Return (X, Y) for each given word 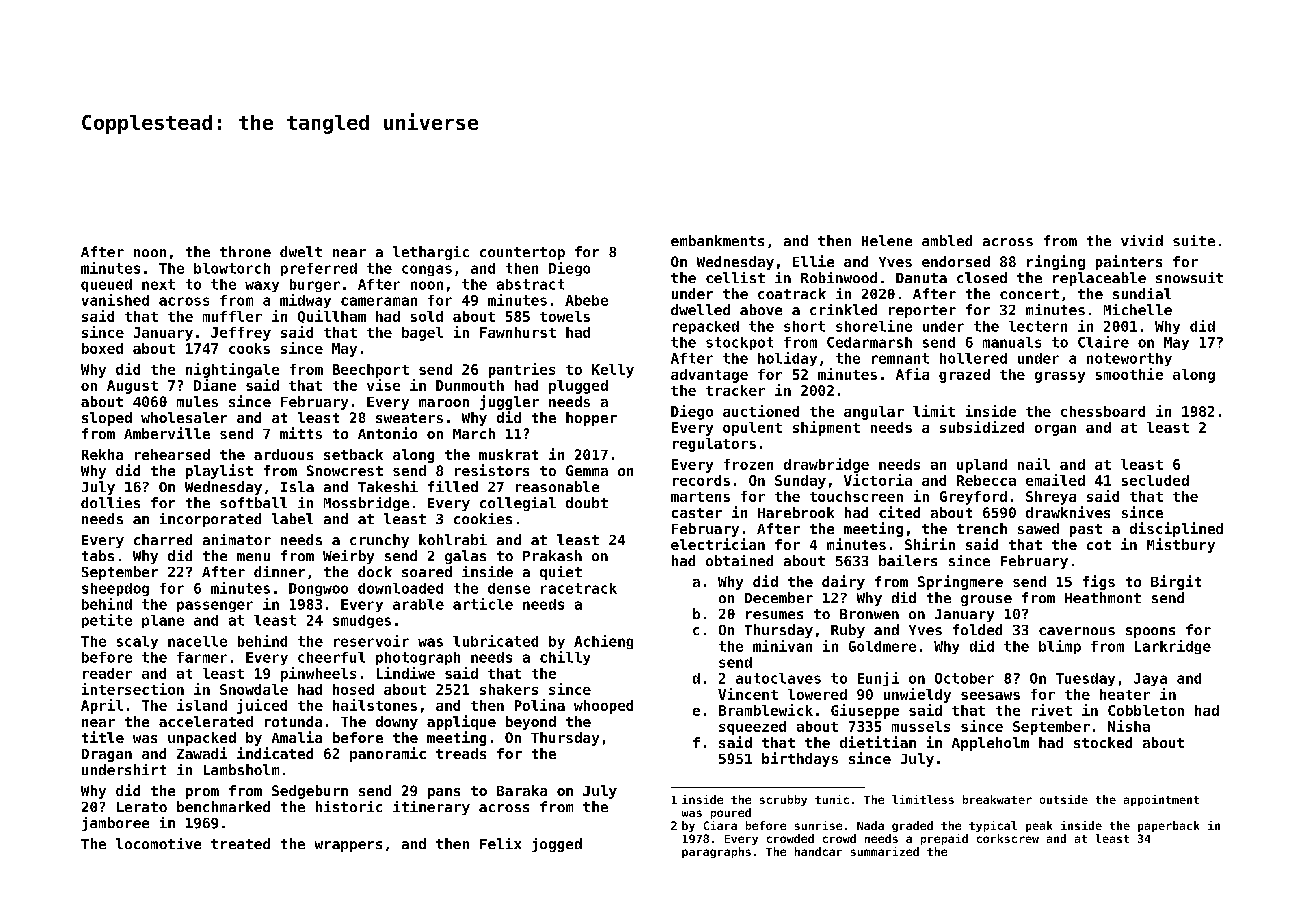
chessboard (1103, 411)
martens (700, 497)
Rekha (102, 454)
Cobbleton (1146, 710)
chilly (565, 658)
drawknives (1068, 512)
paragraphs (716, 852)
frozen (748, 464)
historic (349, 806)
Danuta (921, 278)
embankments (717, 240)
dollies (110, 502)
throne (245, 251)
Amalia (297, 737)
